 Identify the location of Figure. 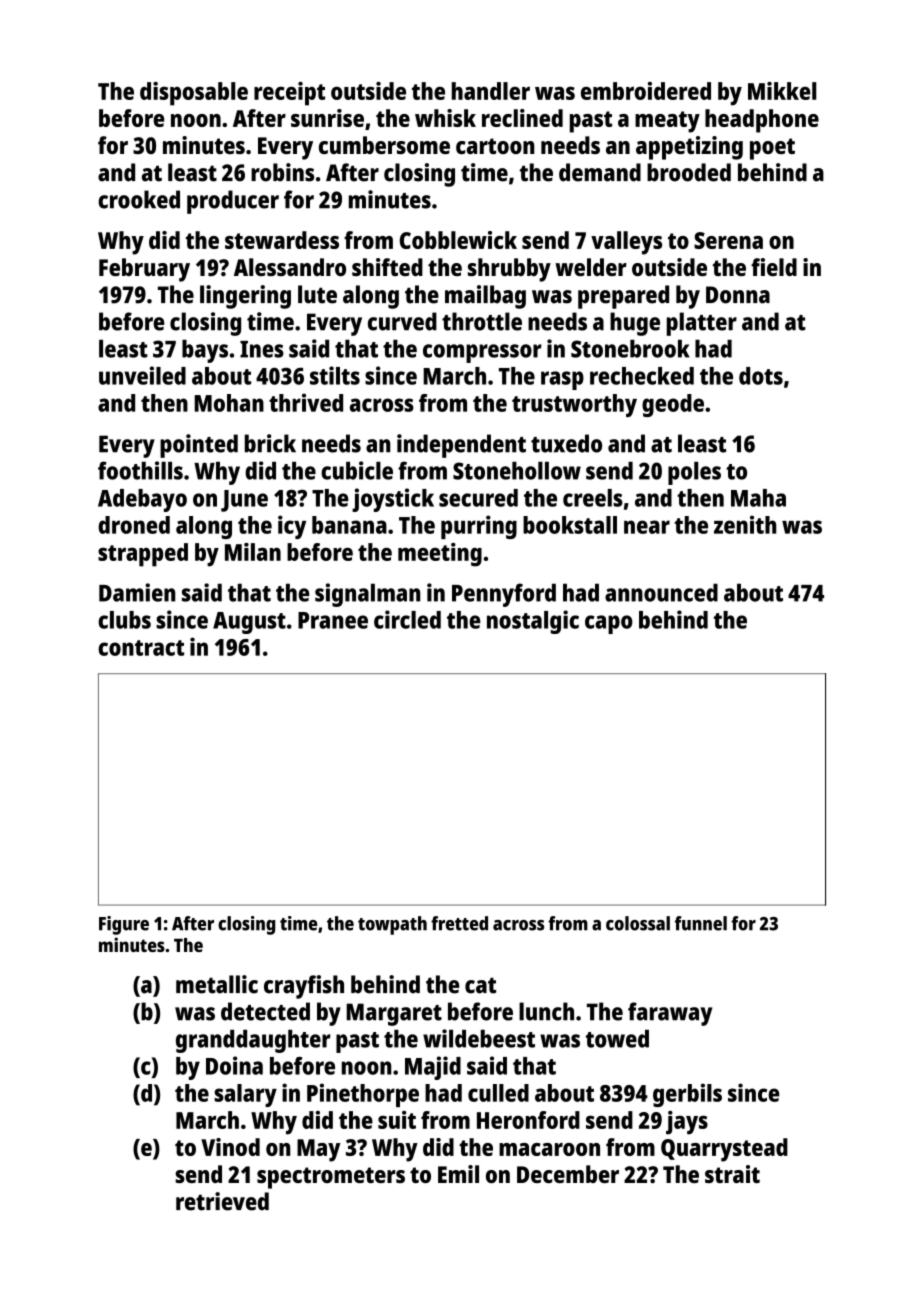
(124, 925).
